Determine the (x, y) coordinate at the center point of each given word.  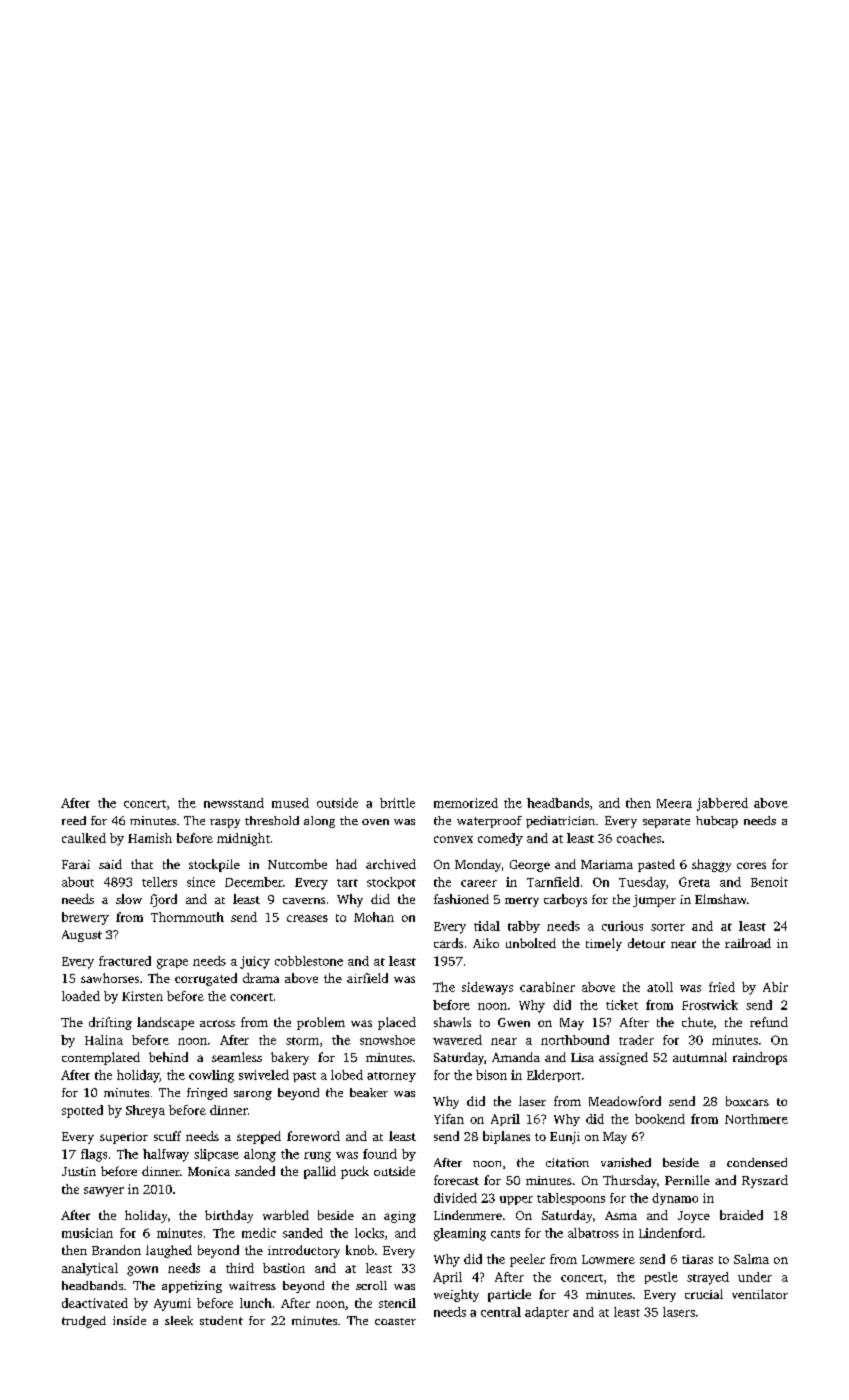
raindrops (760, 1058)
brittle (397, 803)
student (221, 1320)
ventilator (760, 1294)
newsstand (234, 803)
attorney (391, 1077)
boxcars (747, 1101)
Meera (674, 803)
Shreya (145, 1111)
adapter (547, 1313)
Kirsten (142, 996)
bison (491, 1075)
